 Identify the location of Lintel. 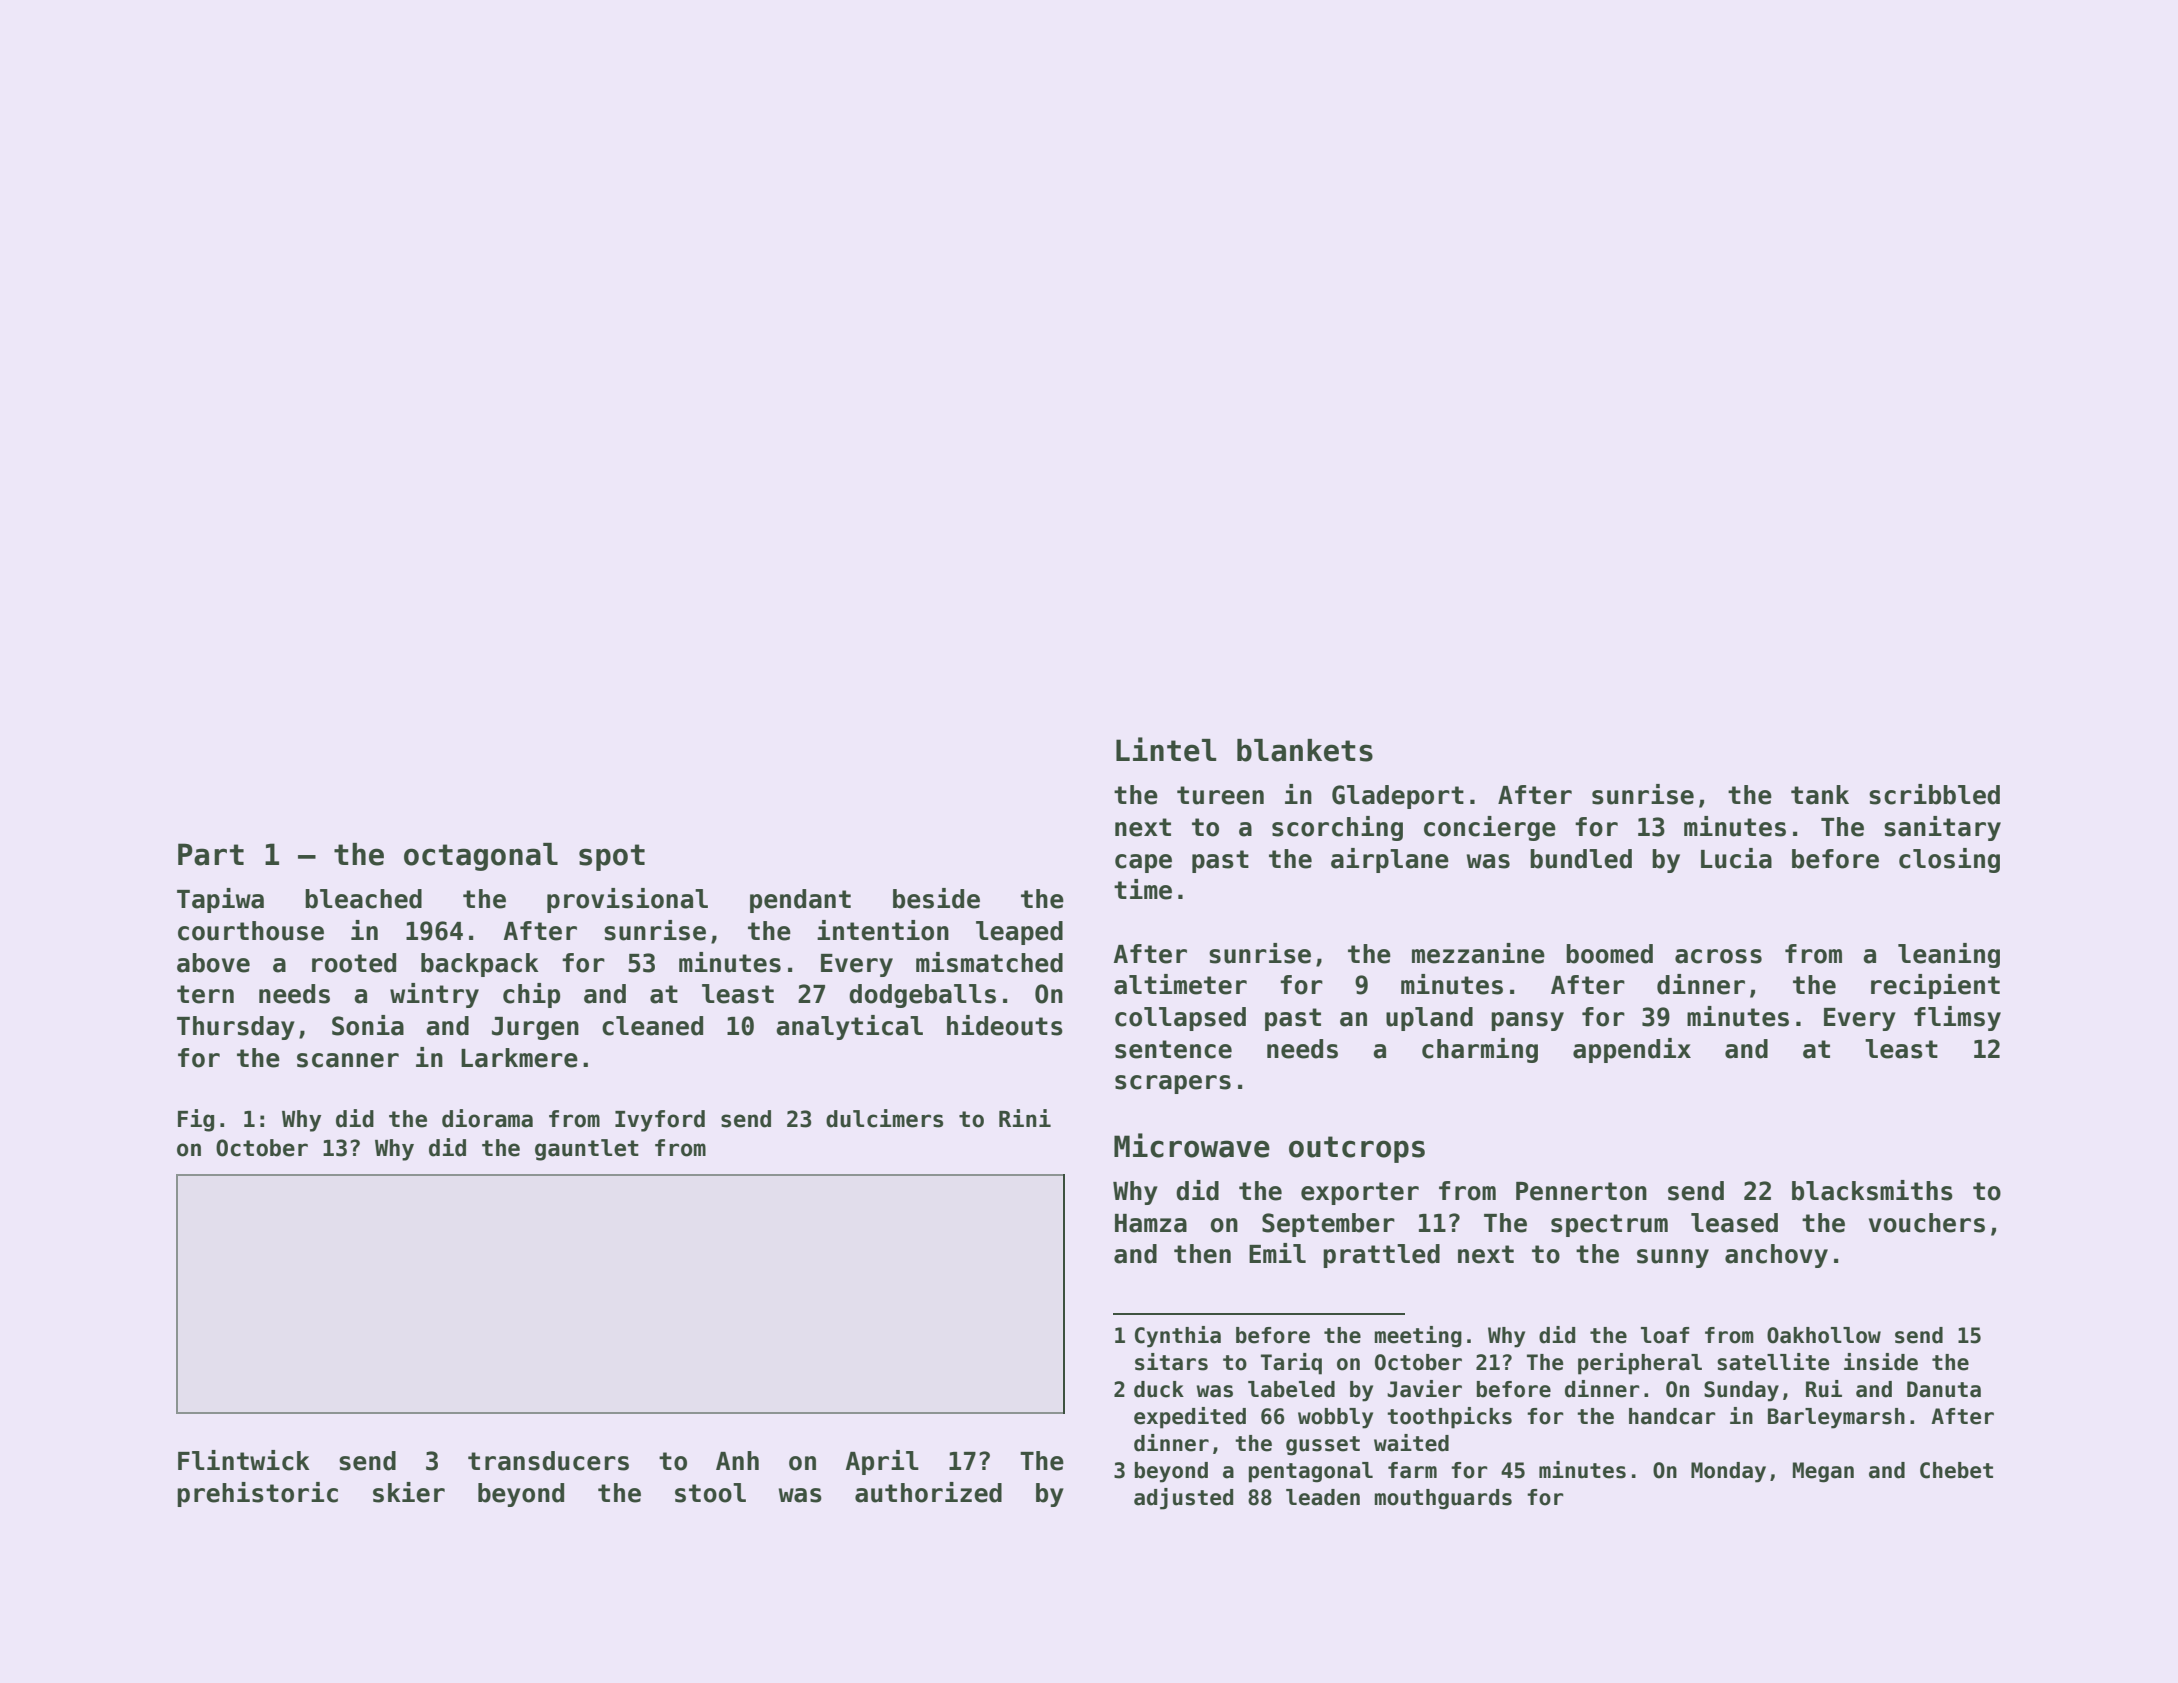
(1166, 749).
